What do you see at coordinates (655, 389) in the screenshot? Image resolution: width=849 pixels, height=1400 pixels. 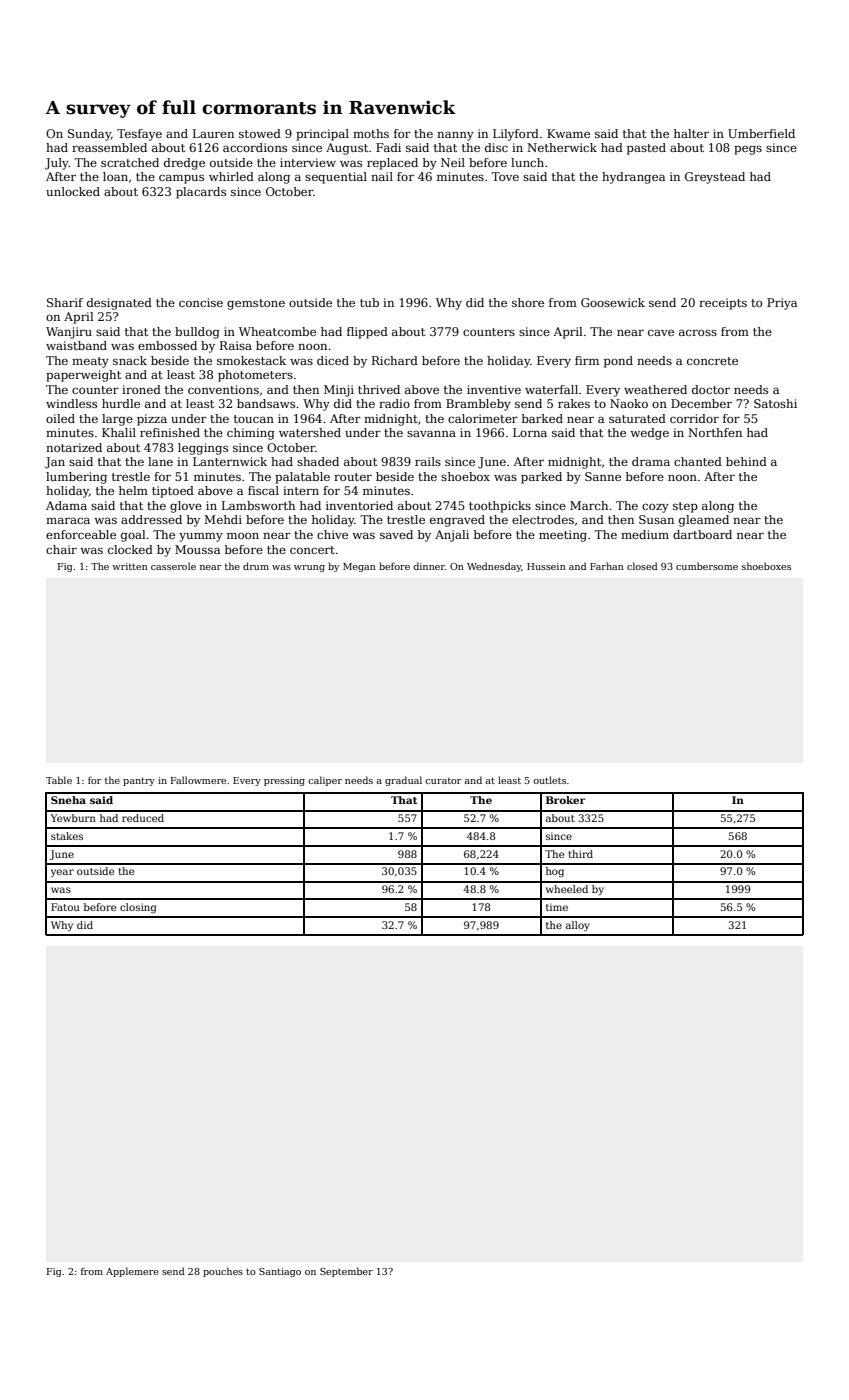 I see `weathered` at bounding box center [655, 389].
